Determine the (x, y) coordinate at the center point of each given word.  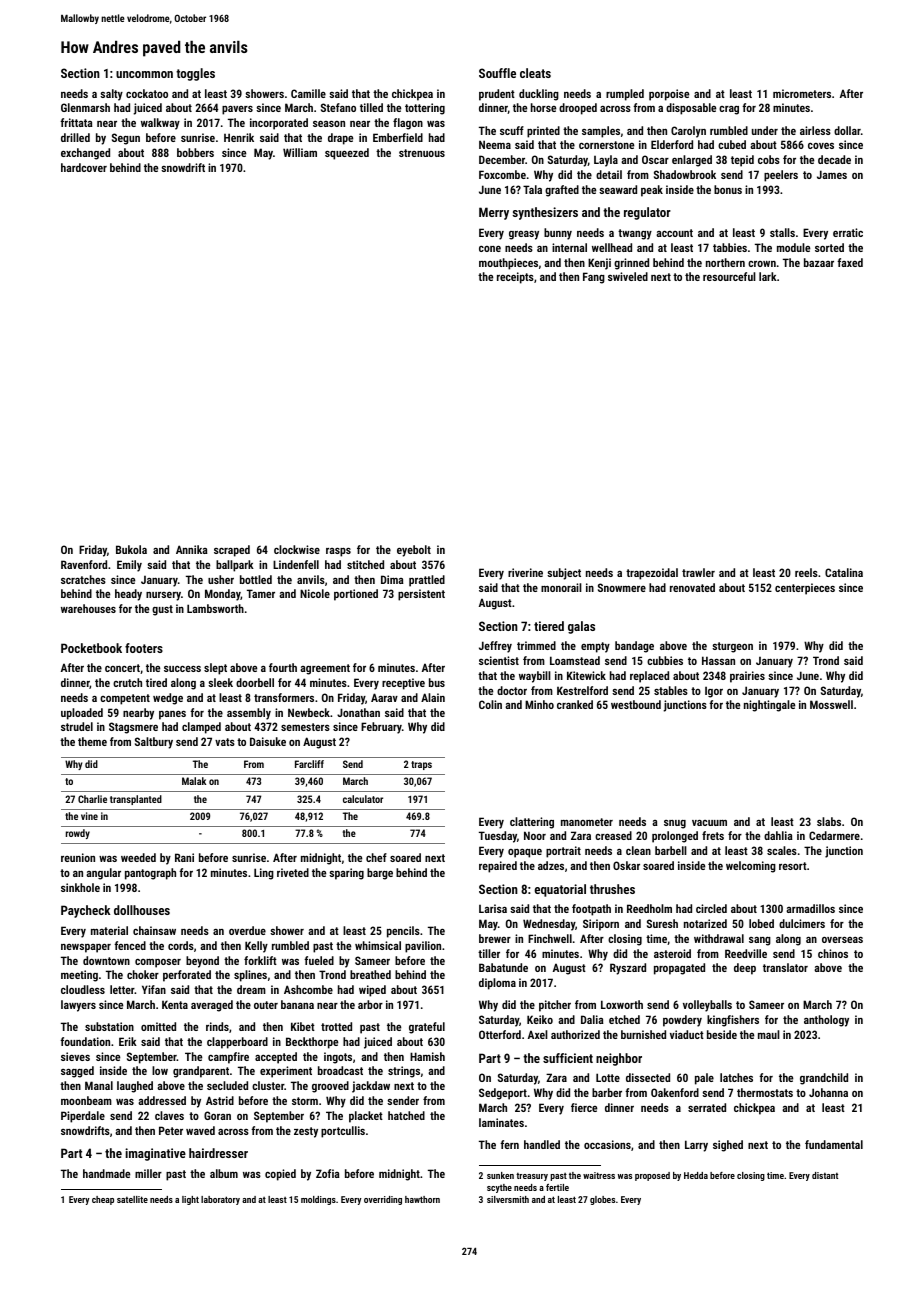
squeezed (347, 154)
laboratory (220, 1200)
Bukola (131, 549)
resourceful (729, 276)
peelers (781, 176)
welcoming (751, 867)
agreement (325, 669)
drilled (75, 137)
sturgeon (732, 647)
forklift (260, 960)
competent (125, 699)
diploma (497, 984)
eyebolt (414, 551)
